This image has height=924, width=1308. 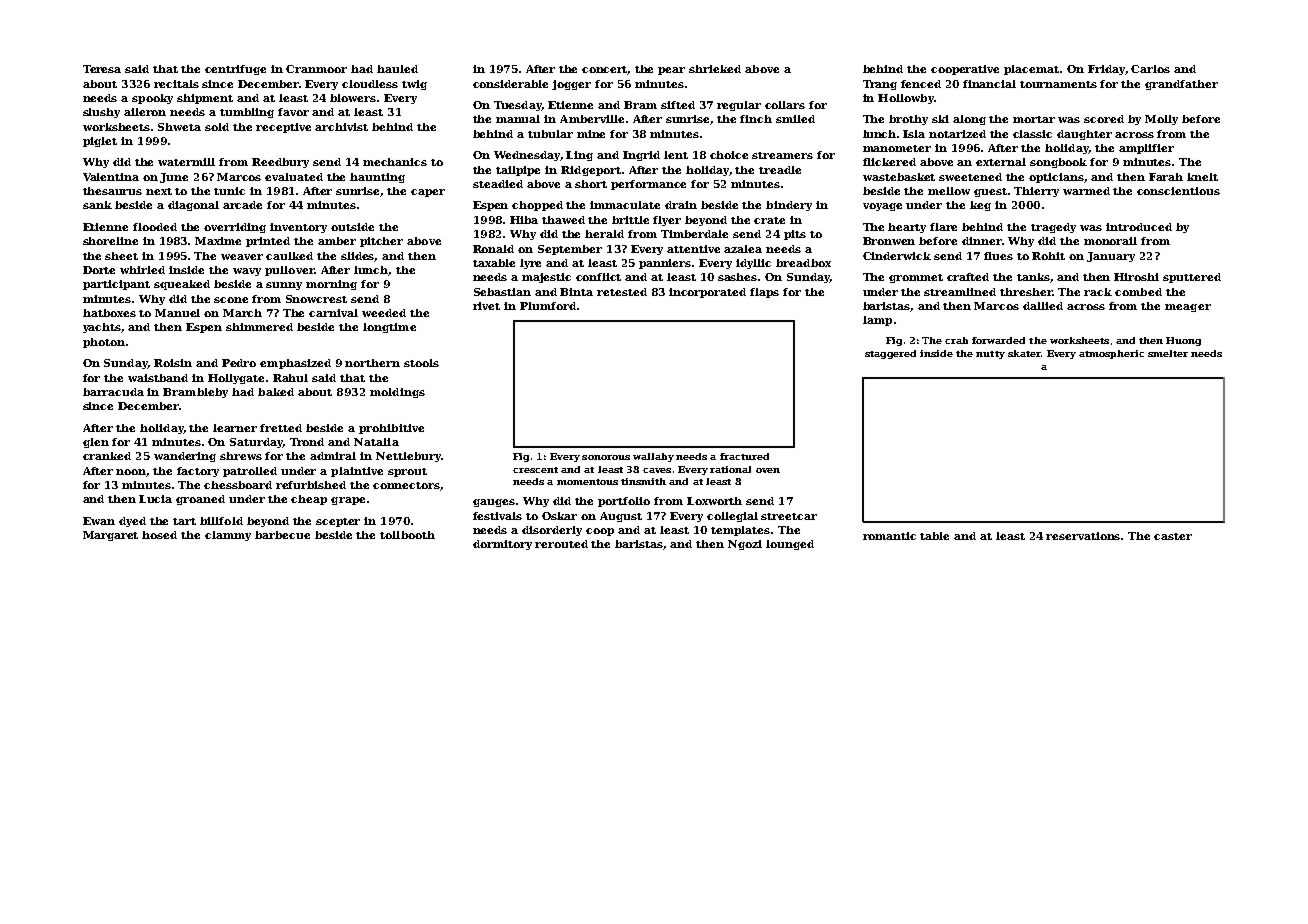 What do you see at coordinates (112, 191) in the image?
I see `thesaurus` at bounding box center [112, 191].
